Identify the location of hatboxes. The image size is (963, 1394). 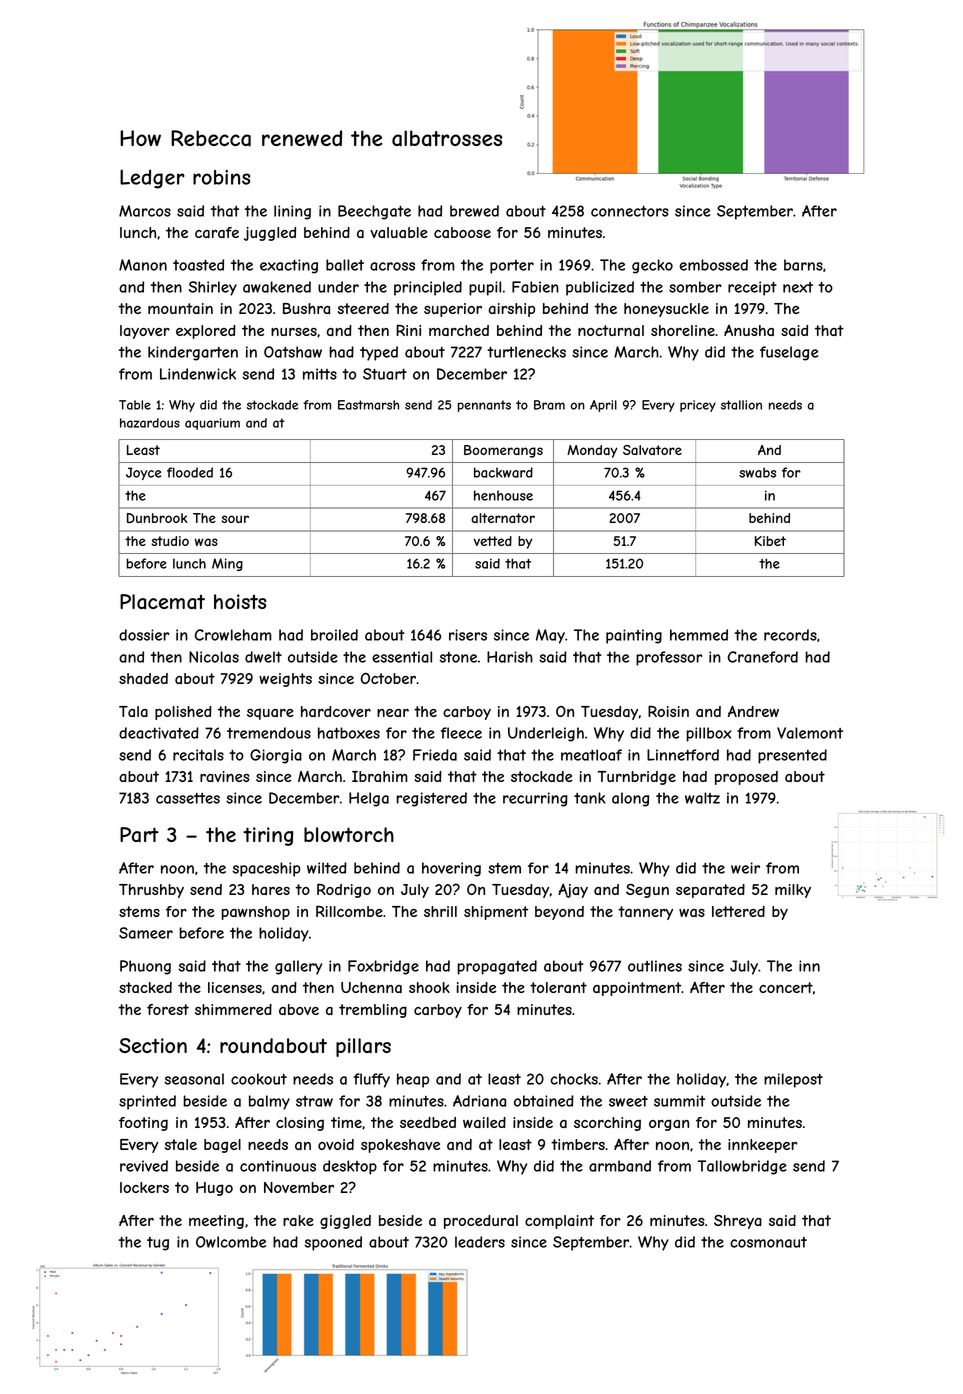
(349, 733).
